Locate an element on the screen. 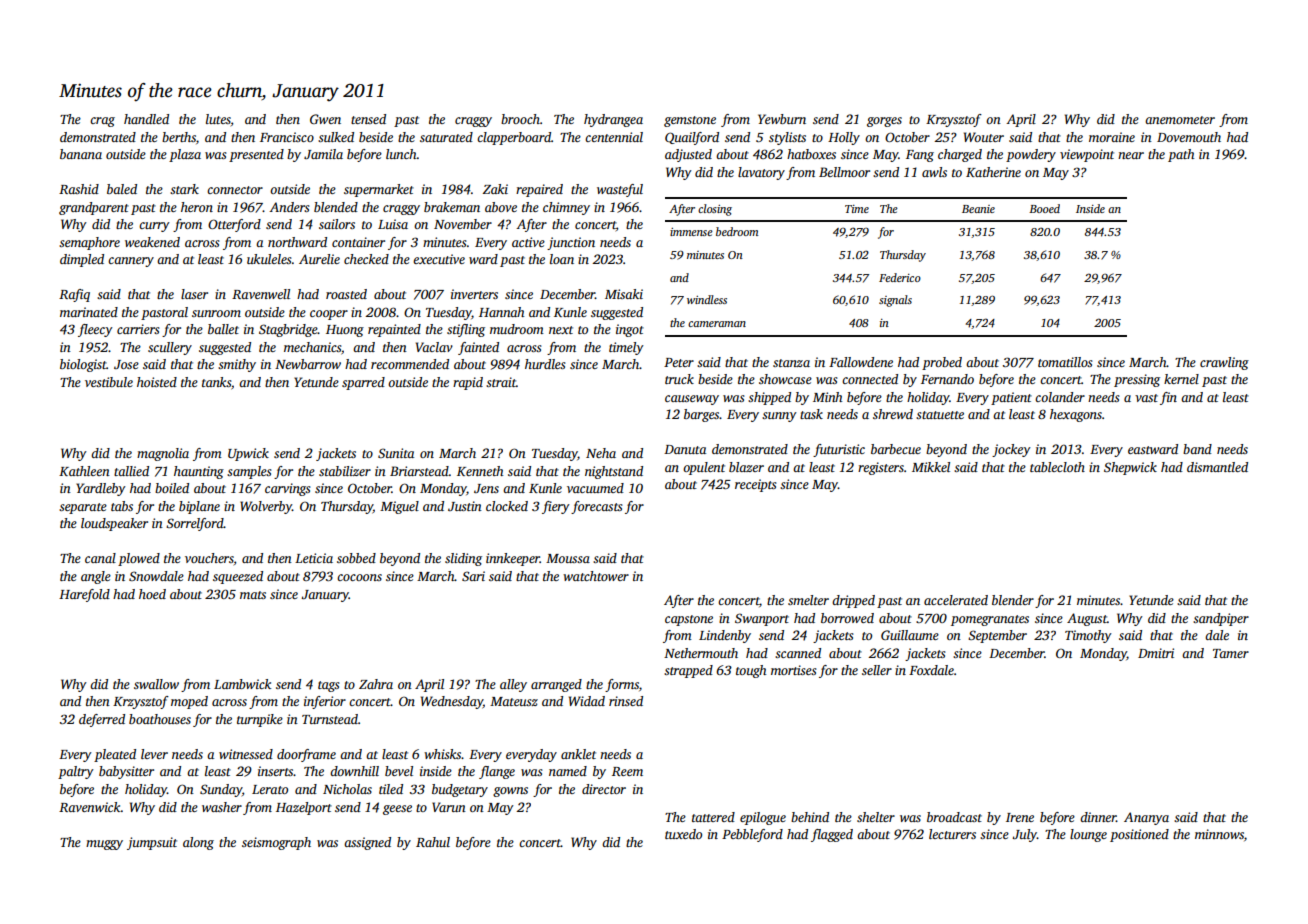 Image resolution: width=1308 pixels, height=924 pixels. Booed is located at coordinates (1044, 208).
